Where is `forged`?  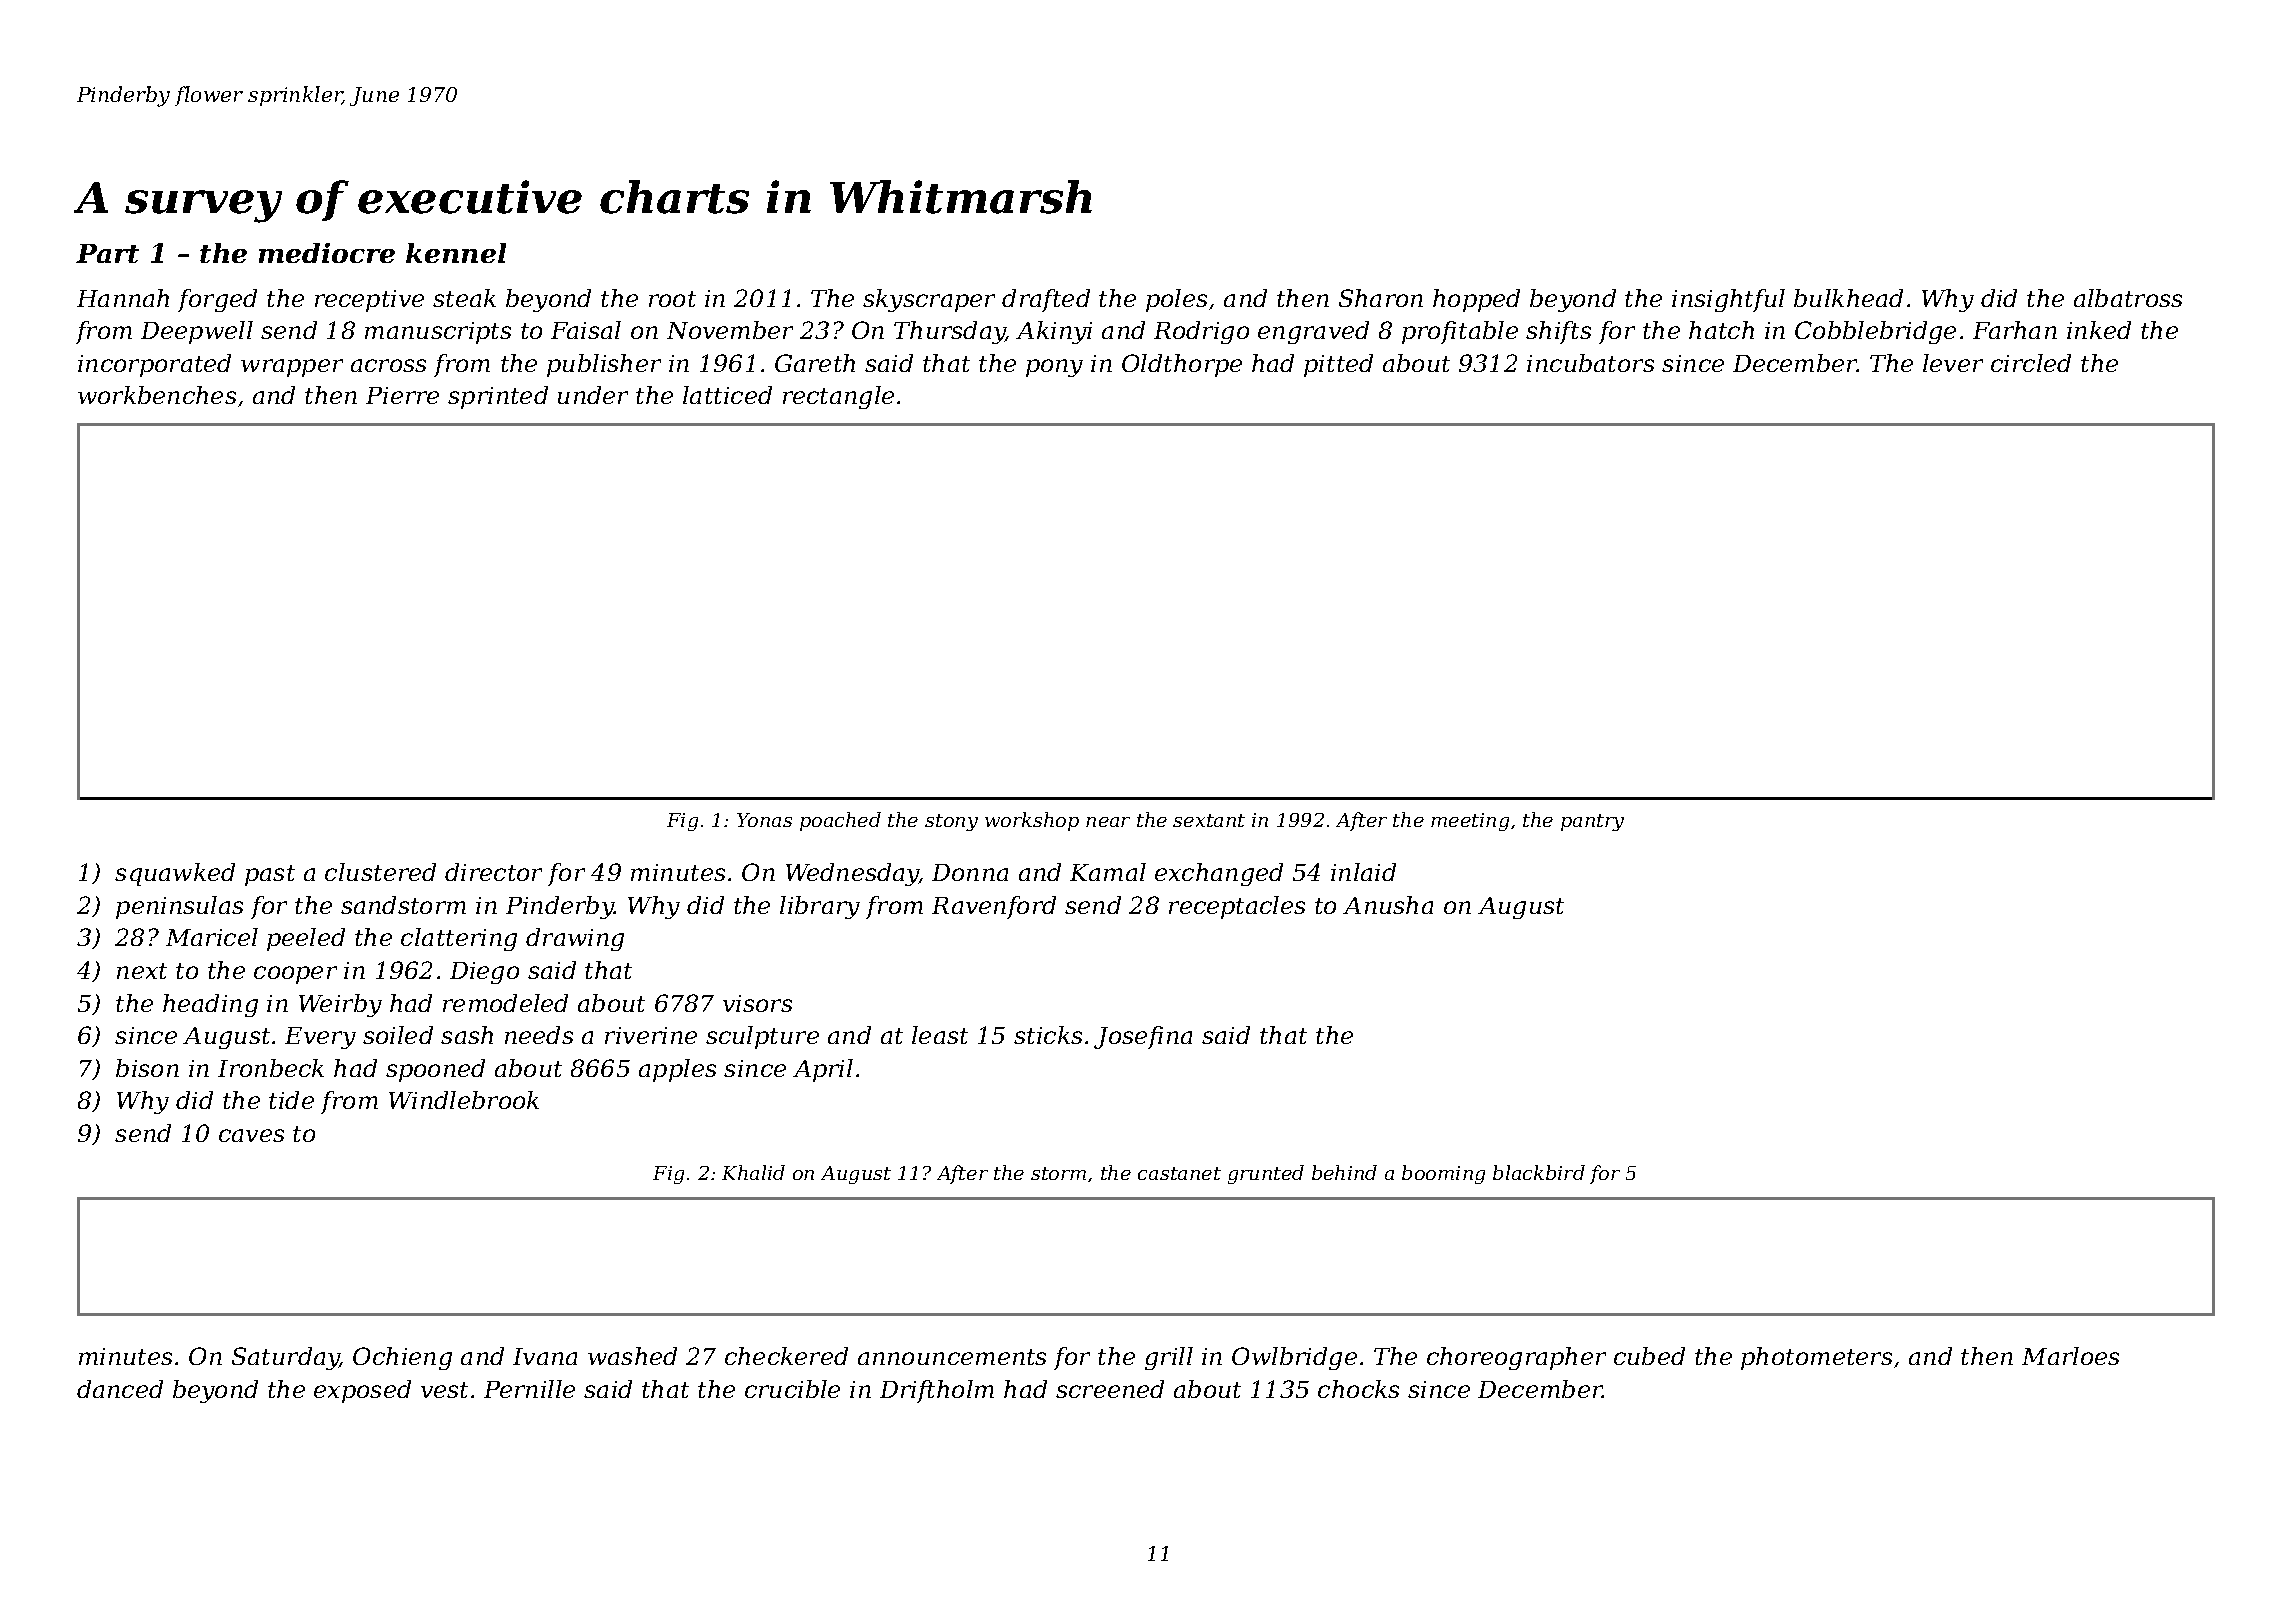
forged is located at coordinates (217, 300).
